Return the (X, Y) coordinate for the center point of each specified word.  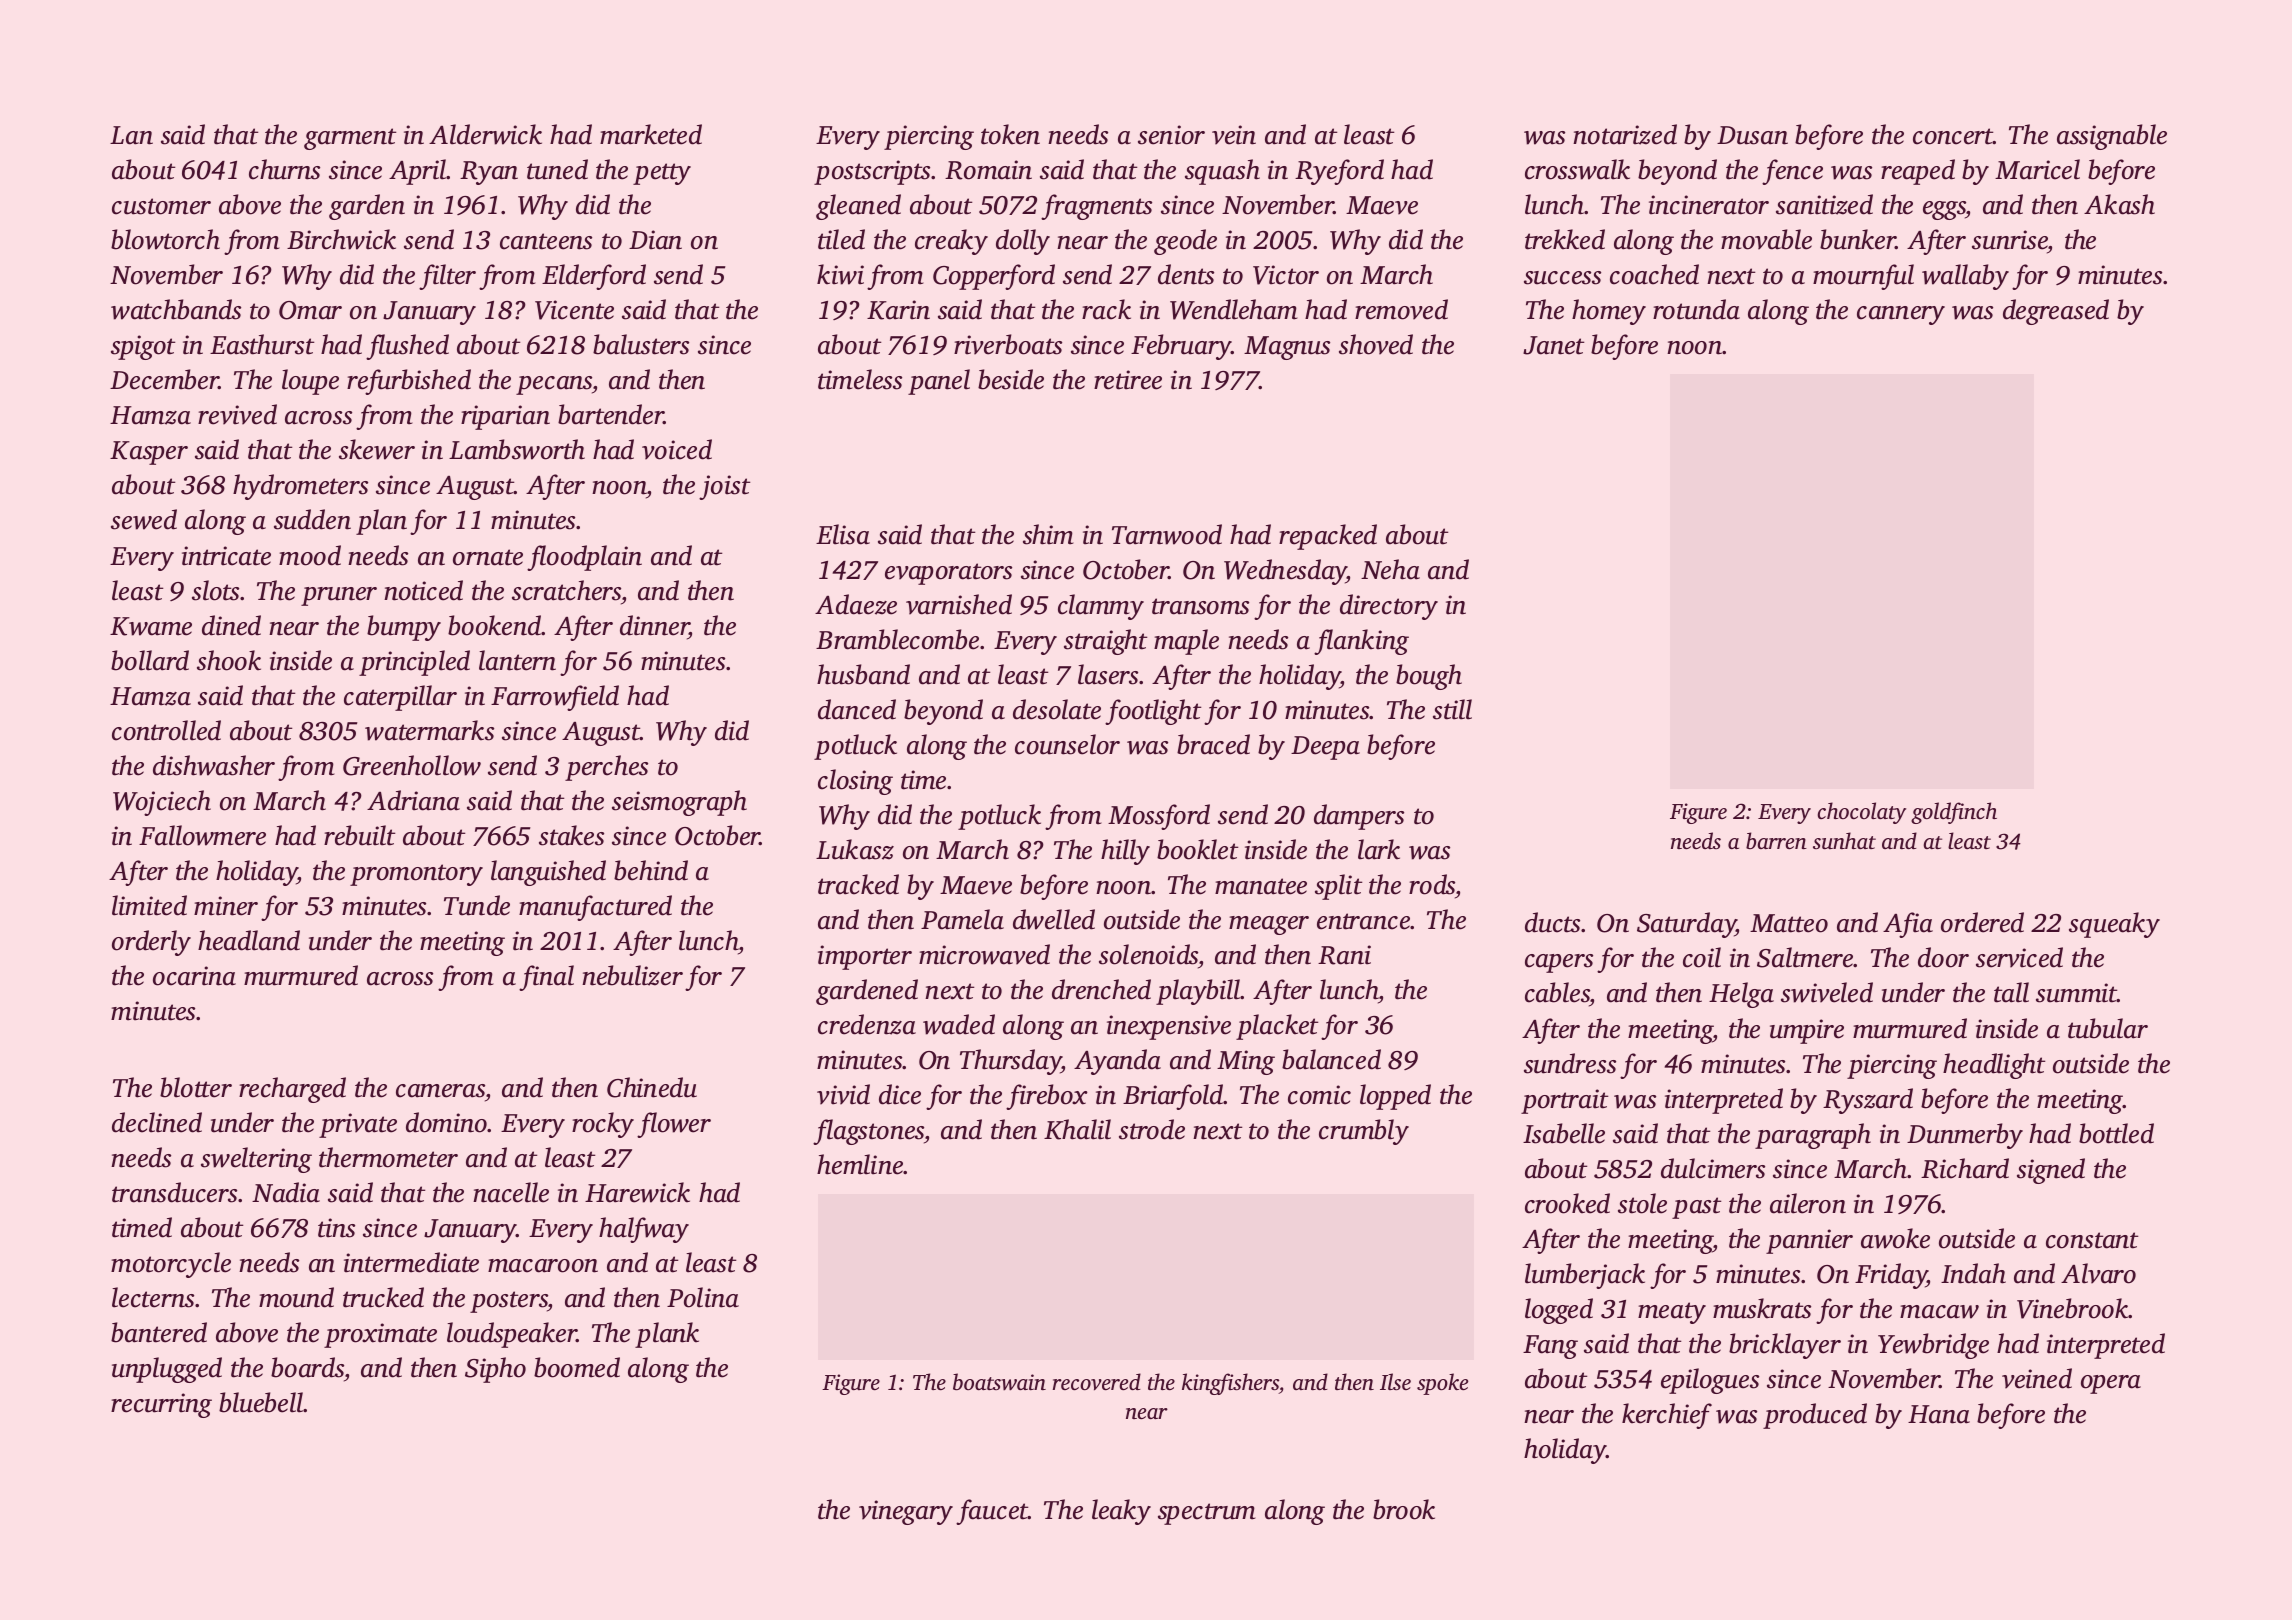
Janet (1553, 345)
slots (215, 590)
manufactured (595, 908)
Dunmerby (1965, 1136)
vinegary (906, 1512)
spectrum (1207, 1514)
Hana (1939, 1414)
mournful (1863, 277)
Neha (1390, 569)
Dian (655, 240)
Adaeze (856, 604)
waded (959, 1024)
